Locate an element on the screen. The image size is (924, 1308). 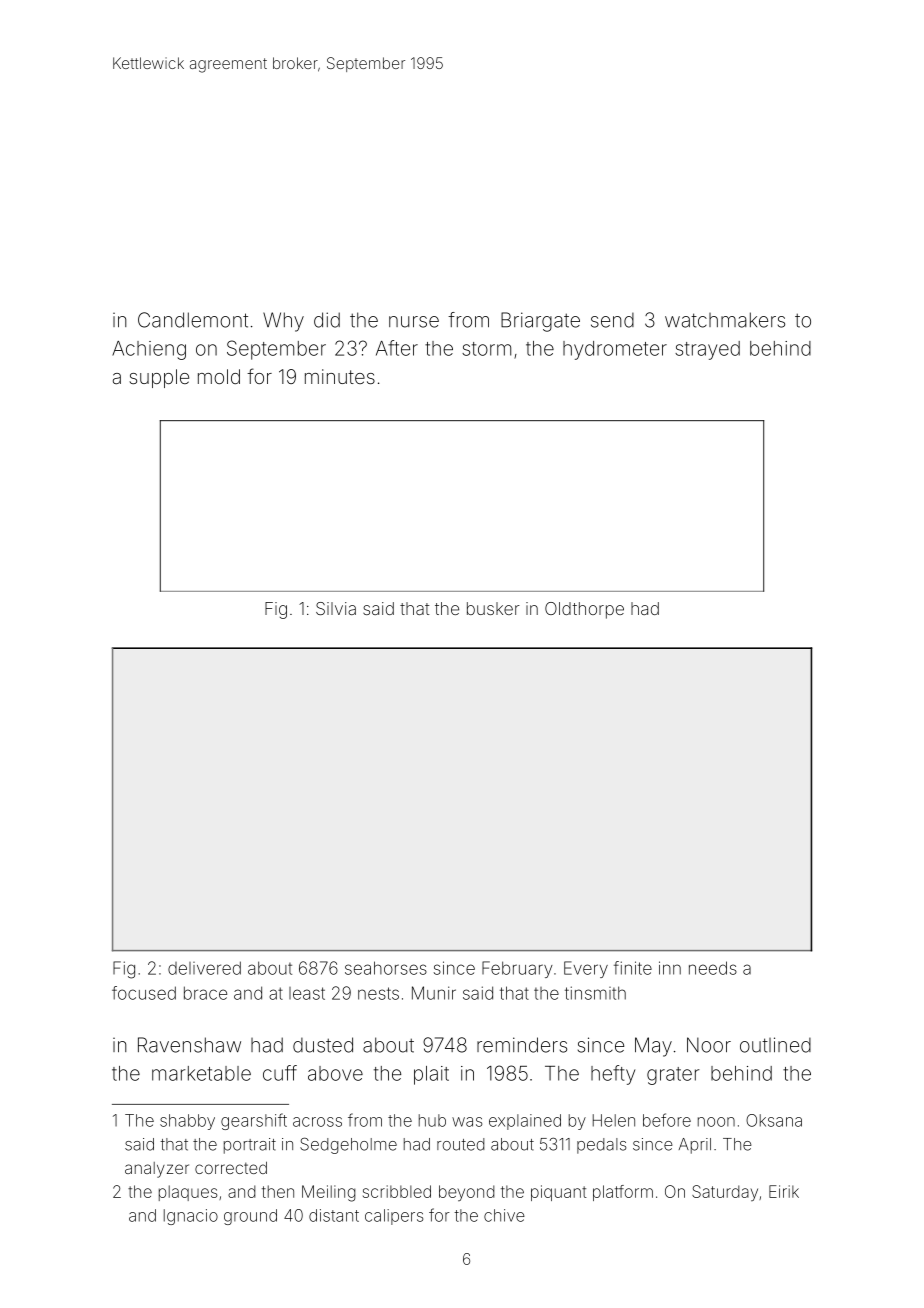
needs is located at coordinates (713, 968).
